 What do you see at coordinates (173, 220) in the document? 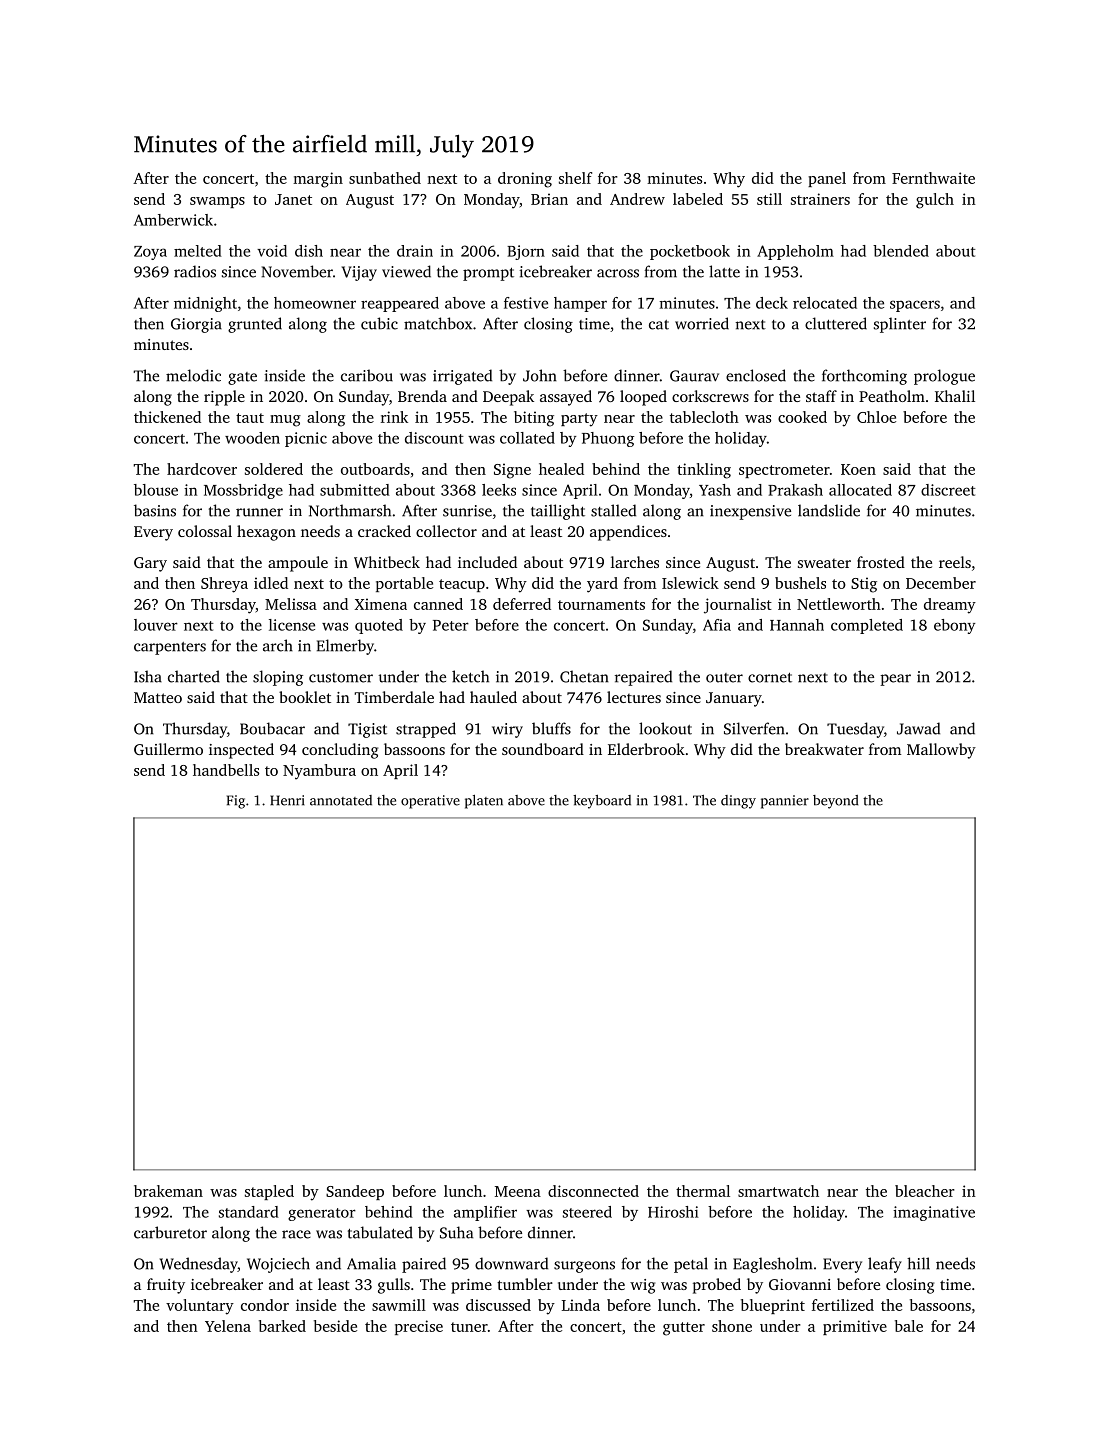
I see `Amberwick` at bounding box center [173, 220].
